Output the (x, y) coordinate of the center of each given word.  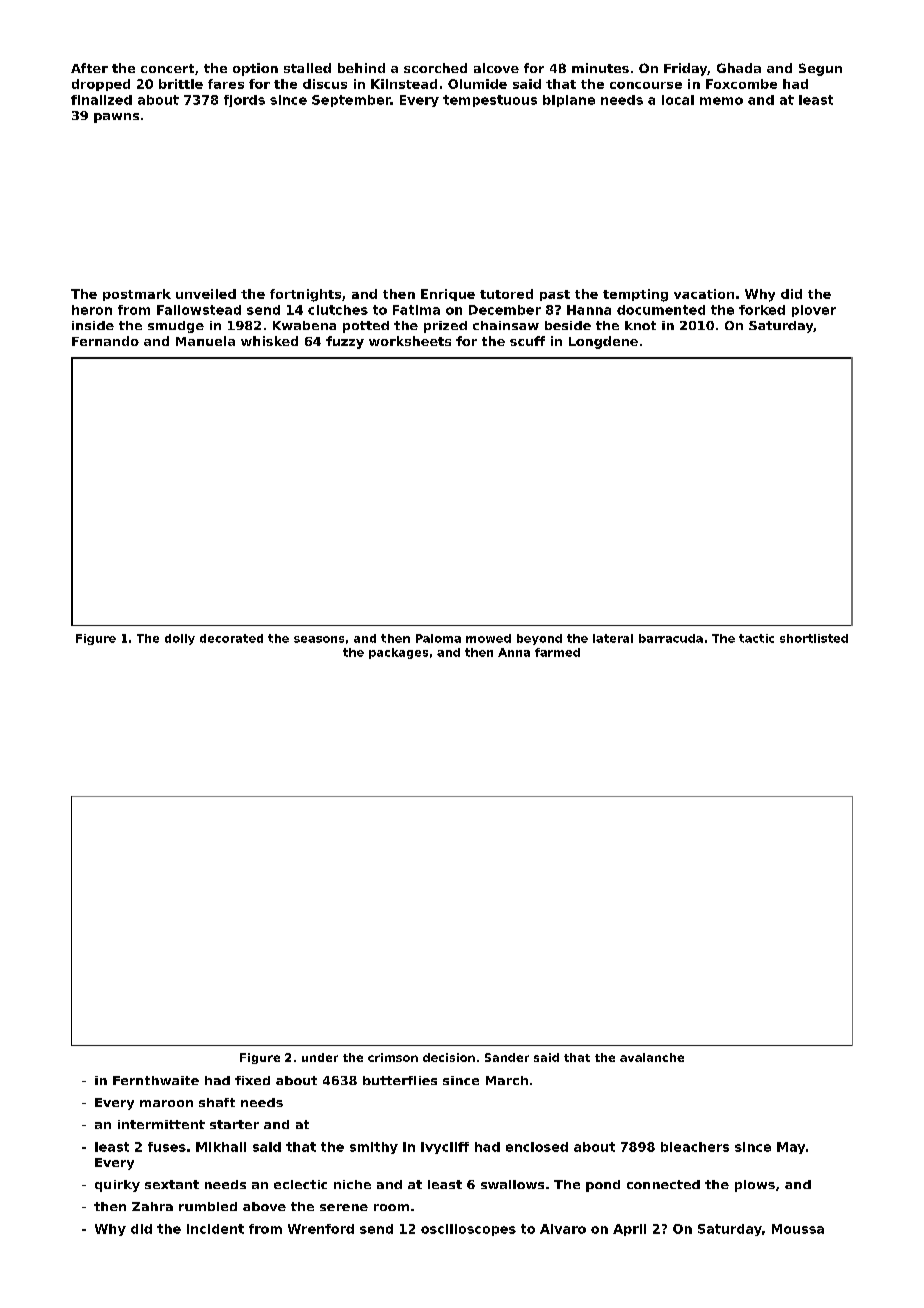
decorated (231, 638)
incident (215, 1229)
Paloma (438, 638)
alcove (496, 68)
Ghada (739, 68)
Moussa (798, 1229)
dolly (180, 639)
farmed (557, 652)
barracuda (671, 638)
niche (352, 1184)
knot (640, 325)
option (255, 69)
